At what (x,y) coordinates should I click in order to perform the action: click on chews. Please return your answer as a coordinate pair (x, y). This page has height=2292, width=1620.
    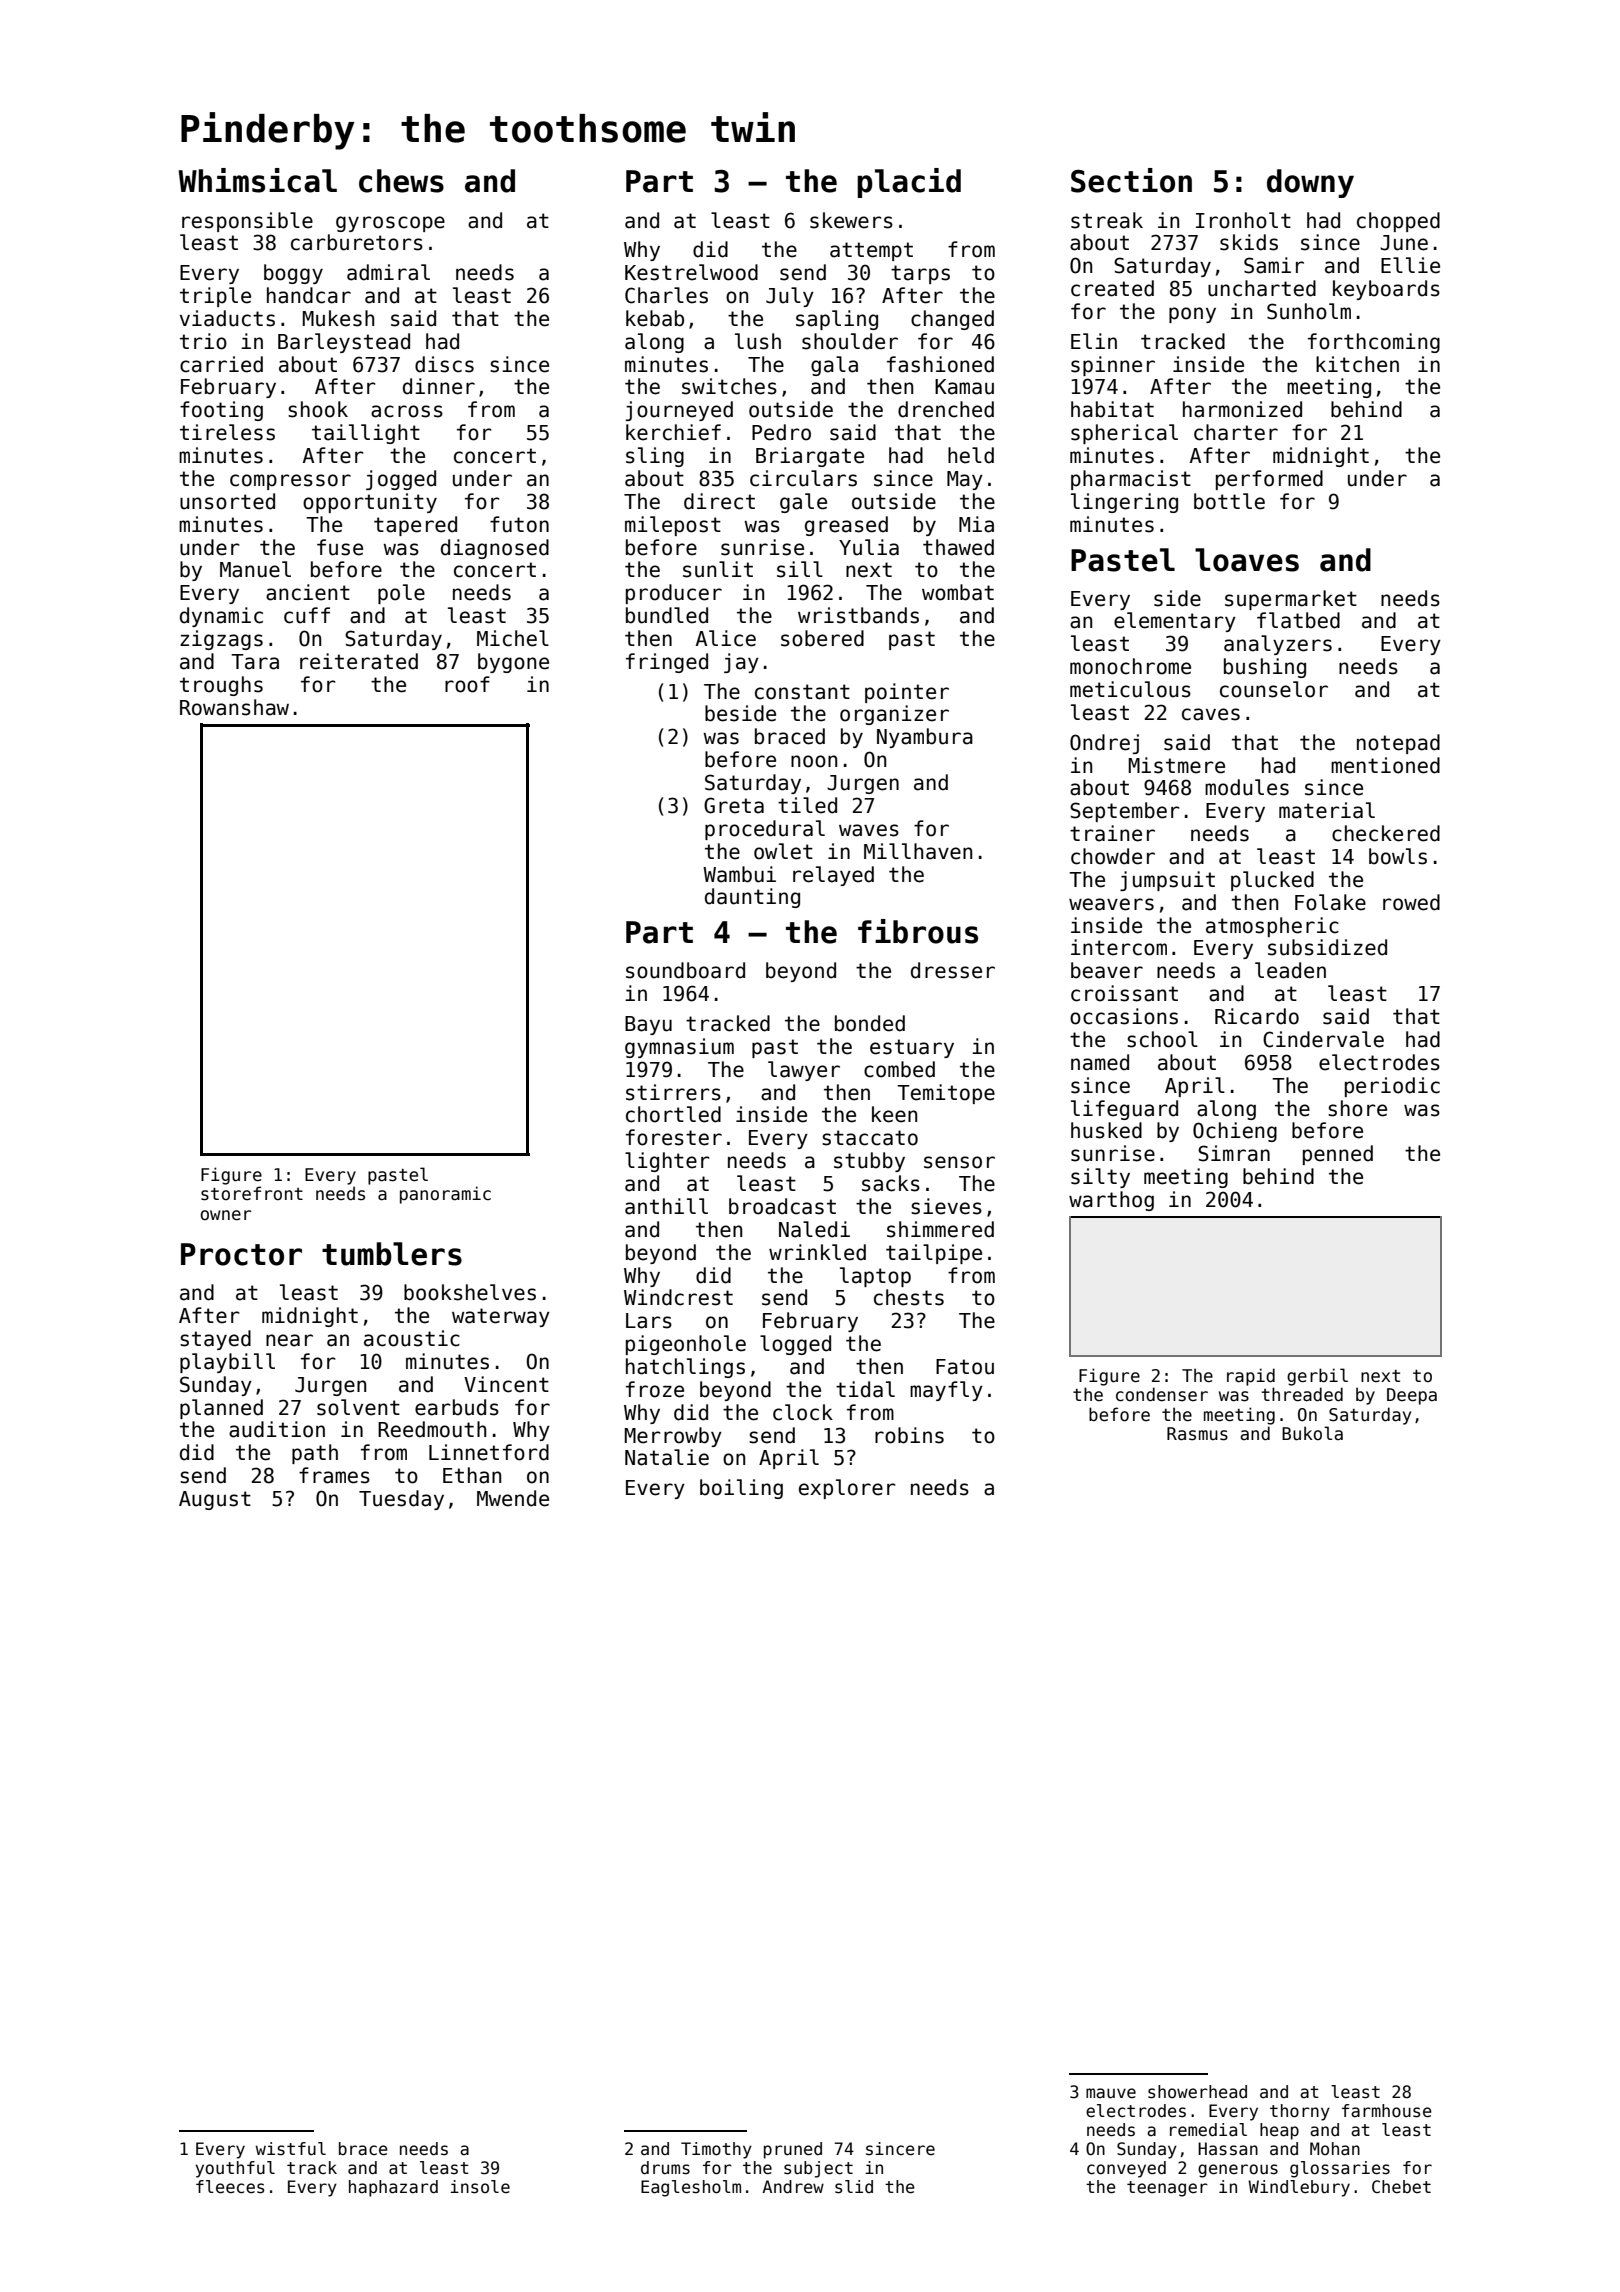
    Looking at the image, I should click on (401, 181).
